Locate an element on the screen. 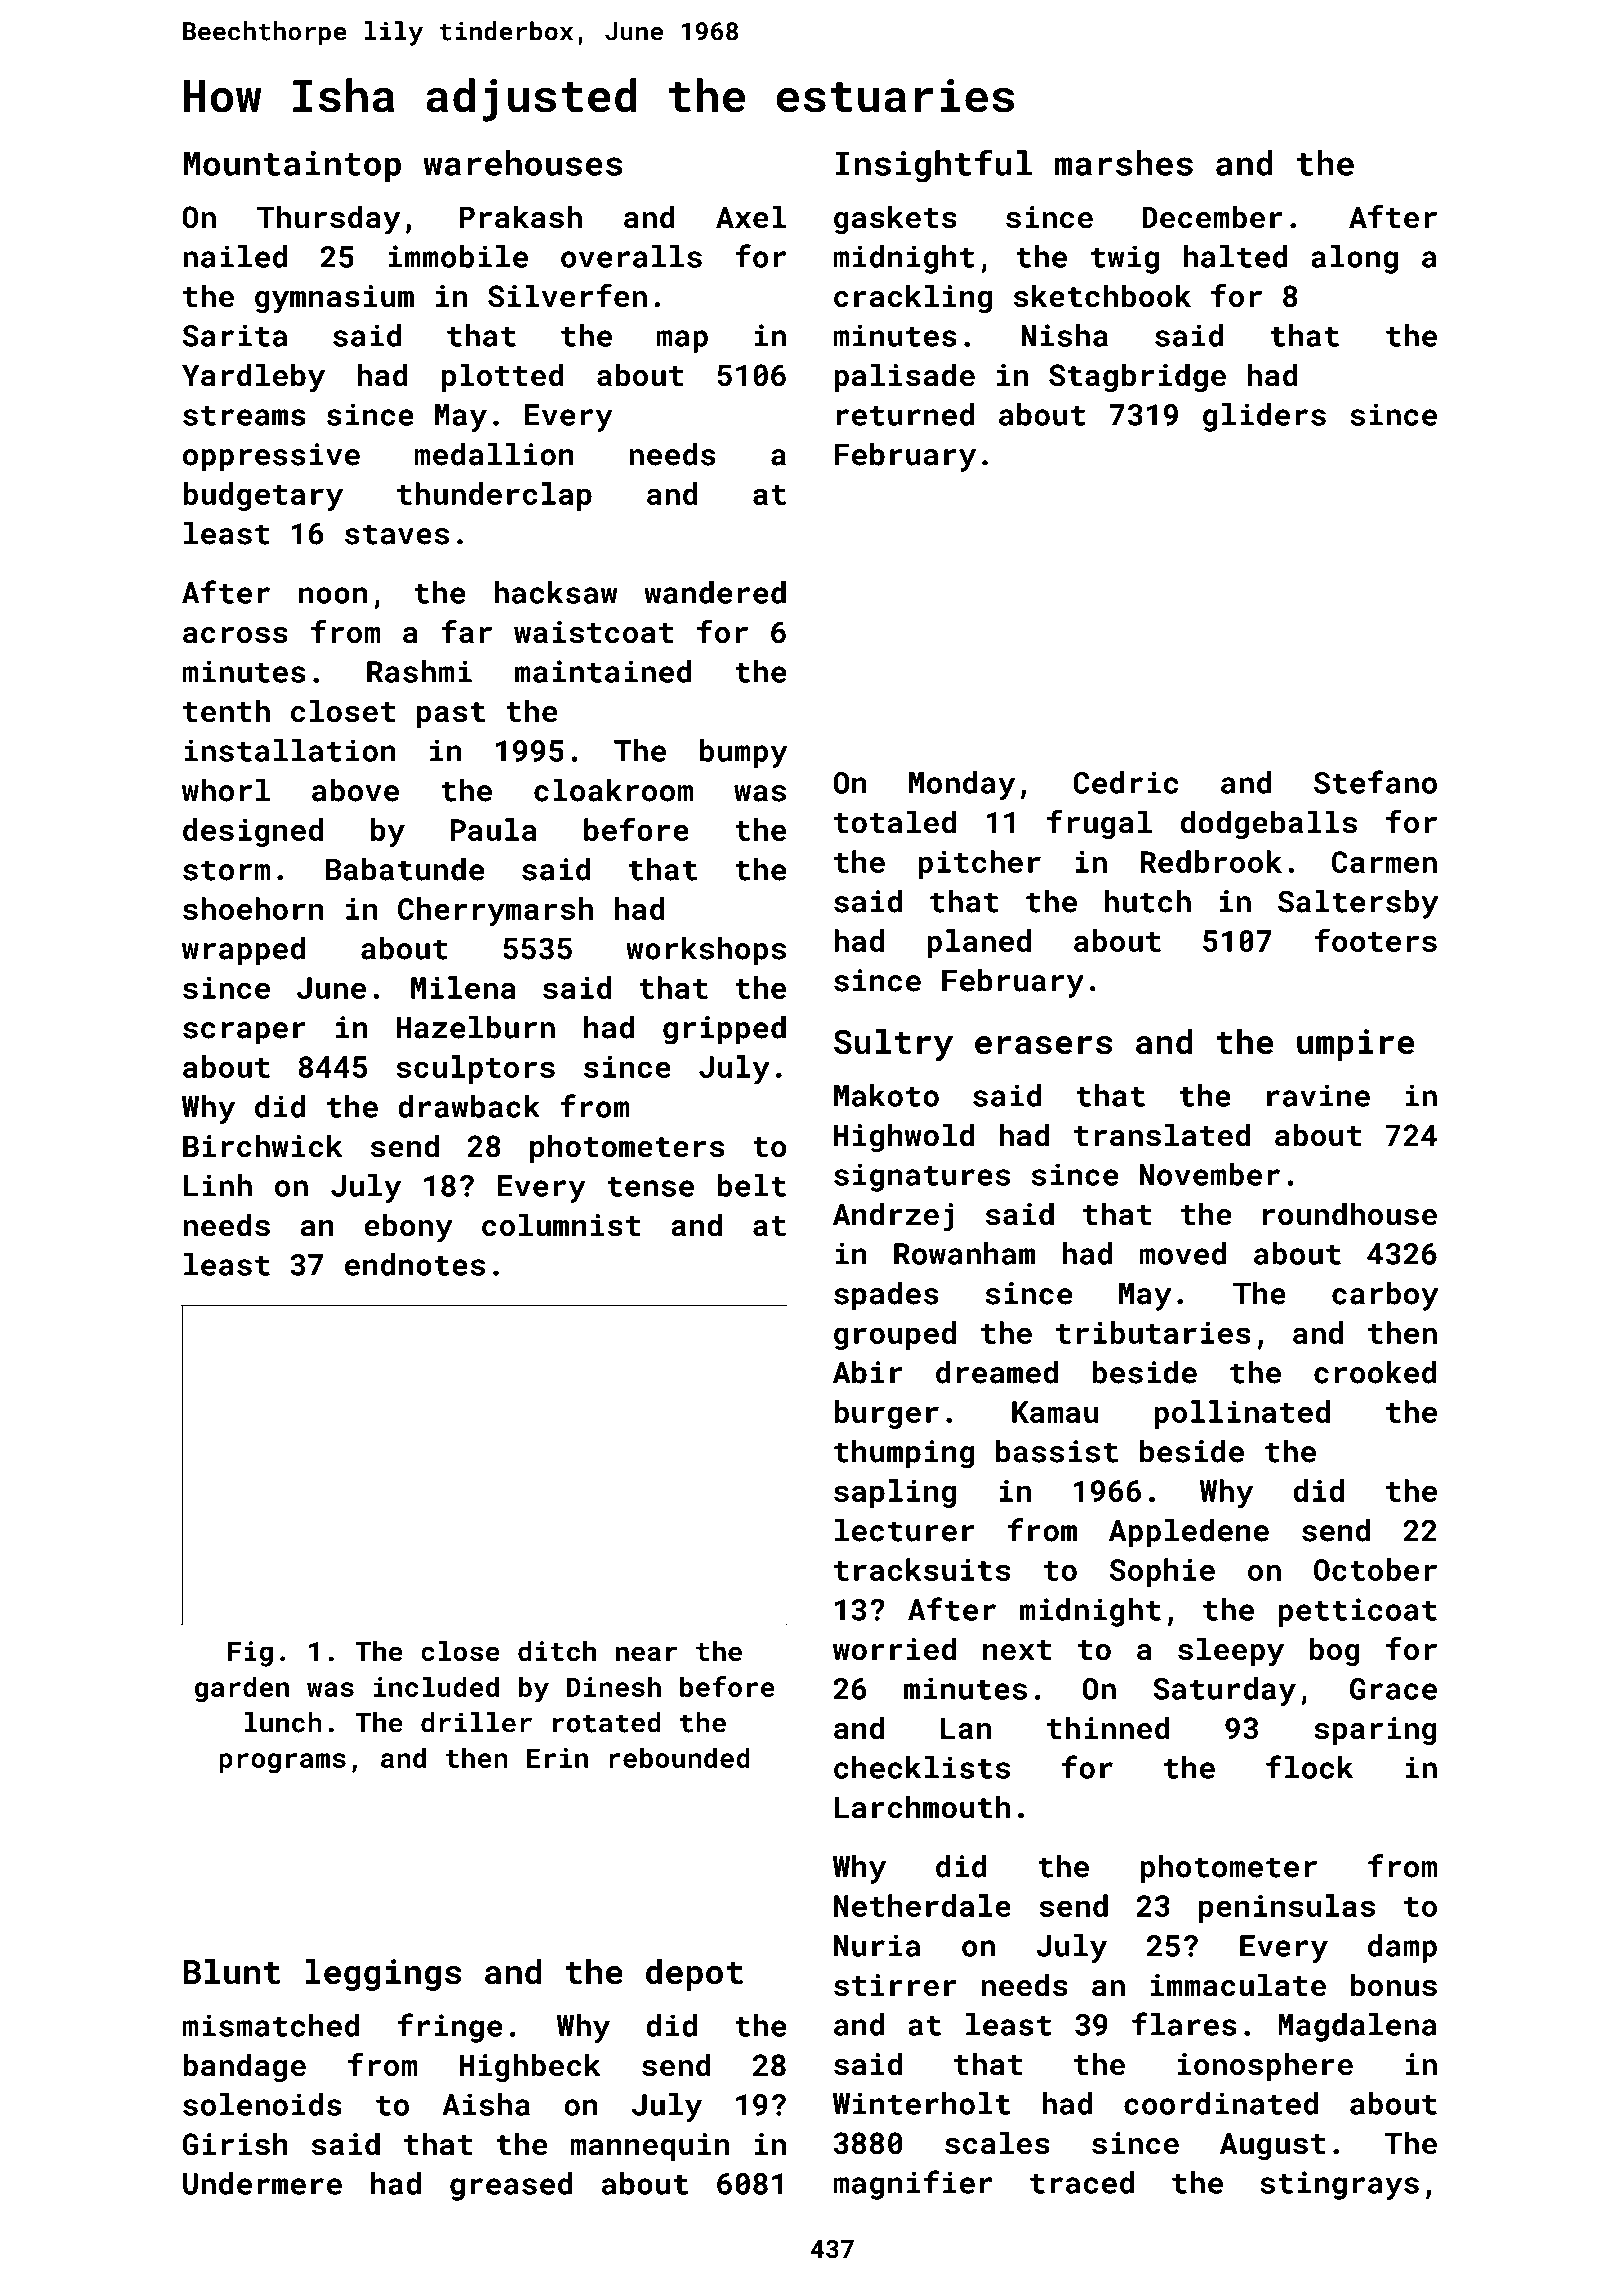 This screenshot has height=2292, width=1620. rebounded is located at coordinates (679, 1757).
